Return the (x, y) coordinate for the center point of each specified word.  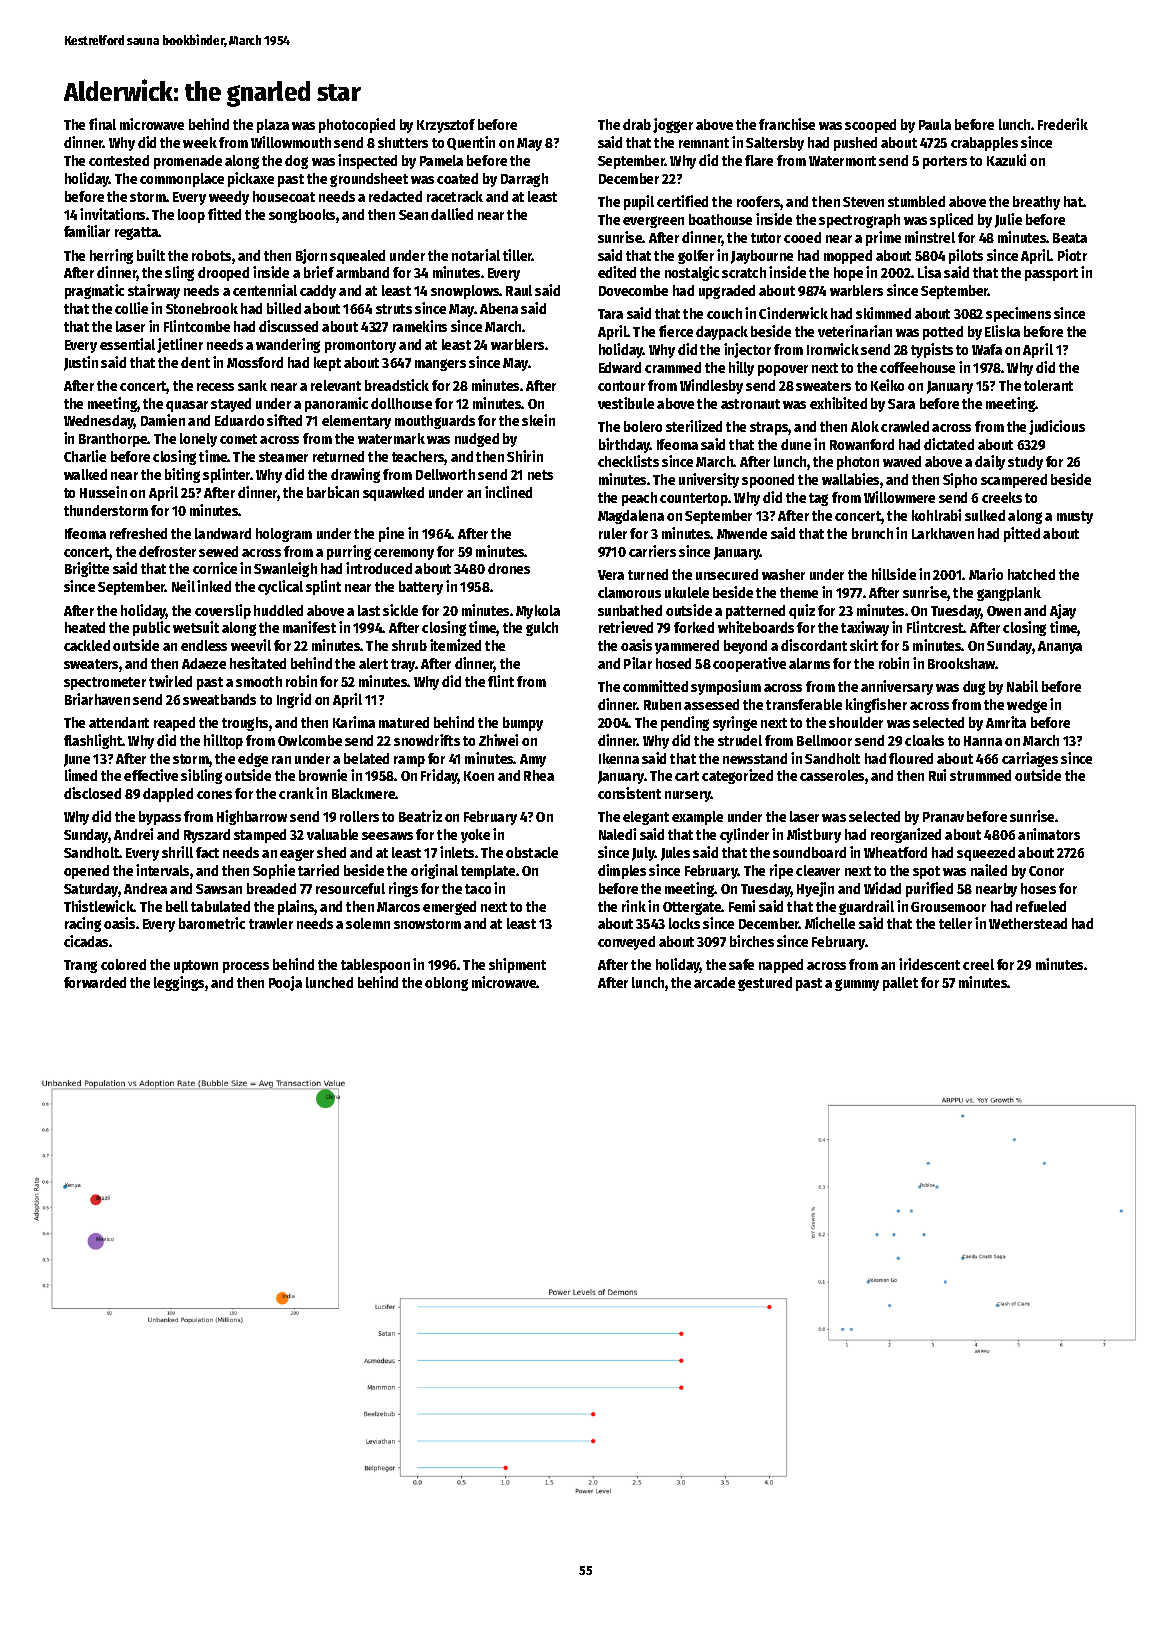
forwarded (95, 982)
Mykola (538, 612)
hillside (894, 574)
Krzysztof (446, 126)
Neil (183, 586)
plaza (273, 126)
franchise (787, 124)
